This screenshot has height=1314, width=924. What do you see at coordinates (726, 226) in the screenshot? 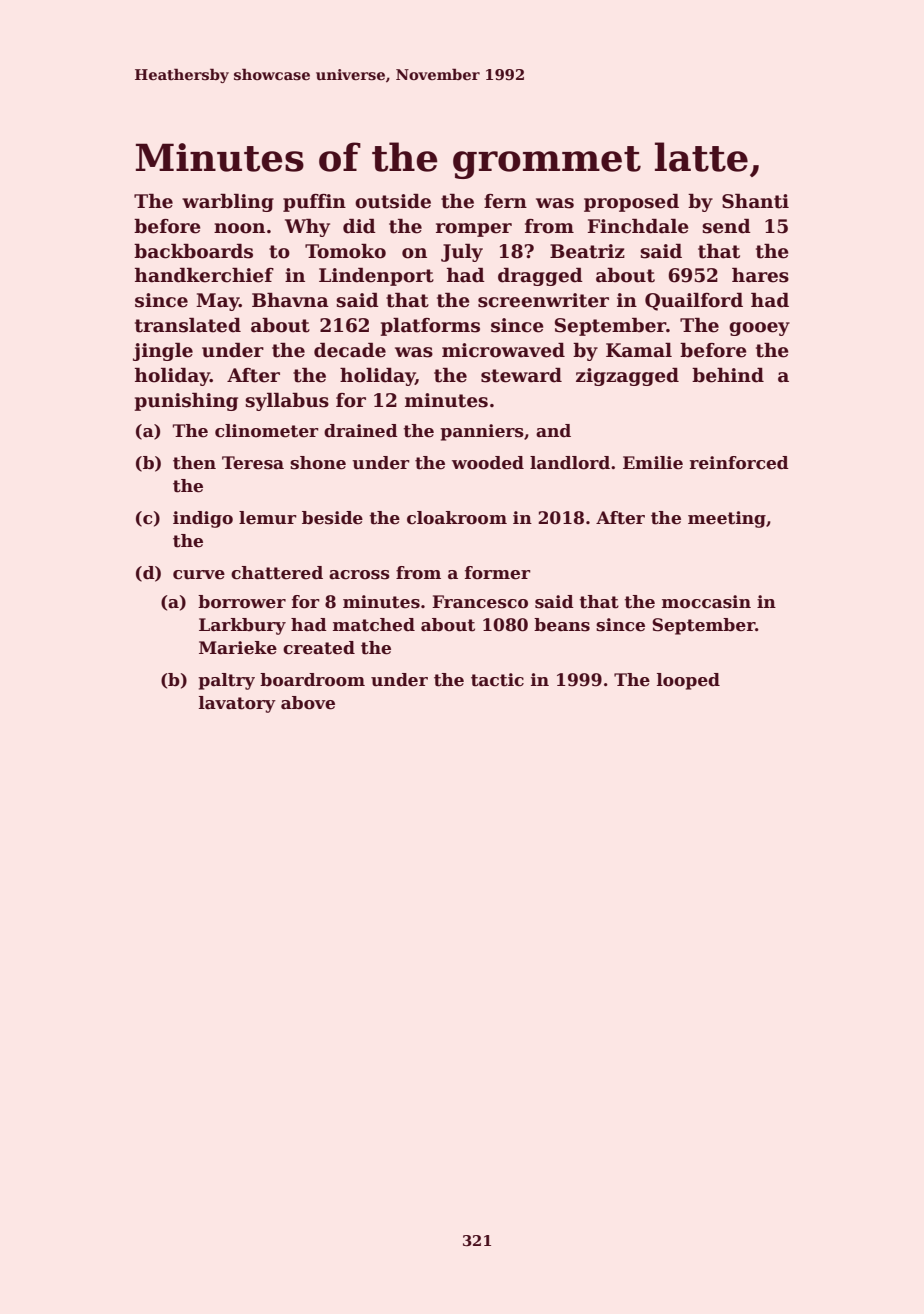
I see `send` at bounding box center [726, 226].
